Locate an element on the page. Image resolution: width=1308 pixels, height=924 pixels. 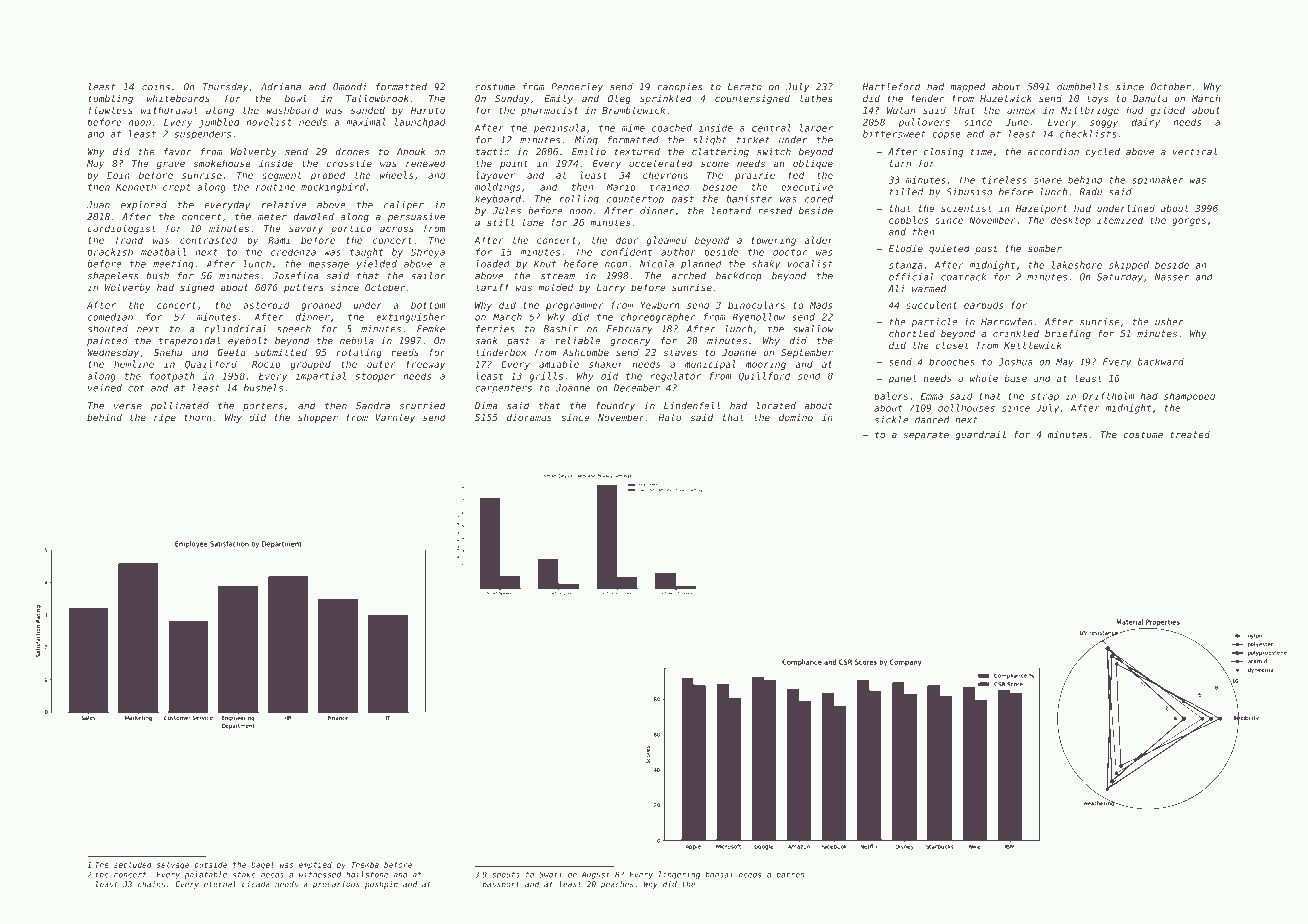
swallow is located at coordinates (813, 329).
